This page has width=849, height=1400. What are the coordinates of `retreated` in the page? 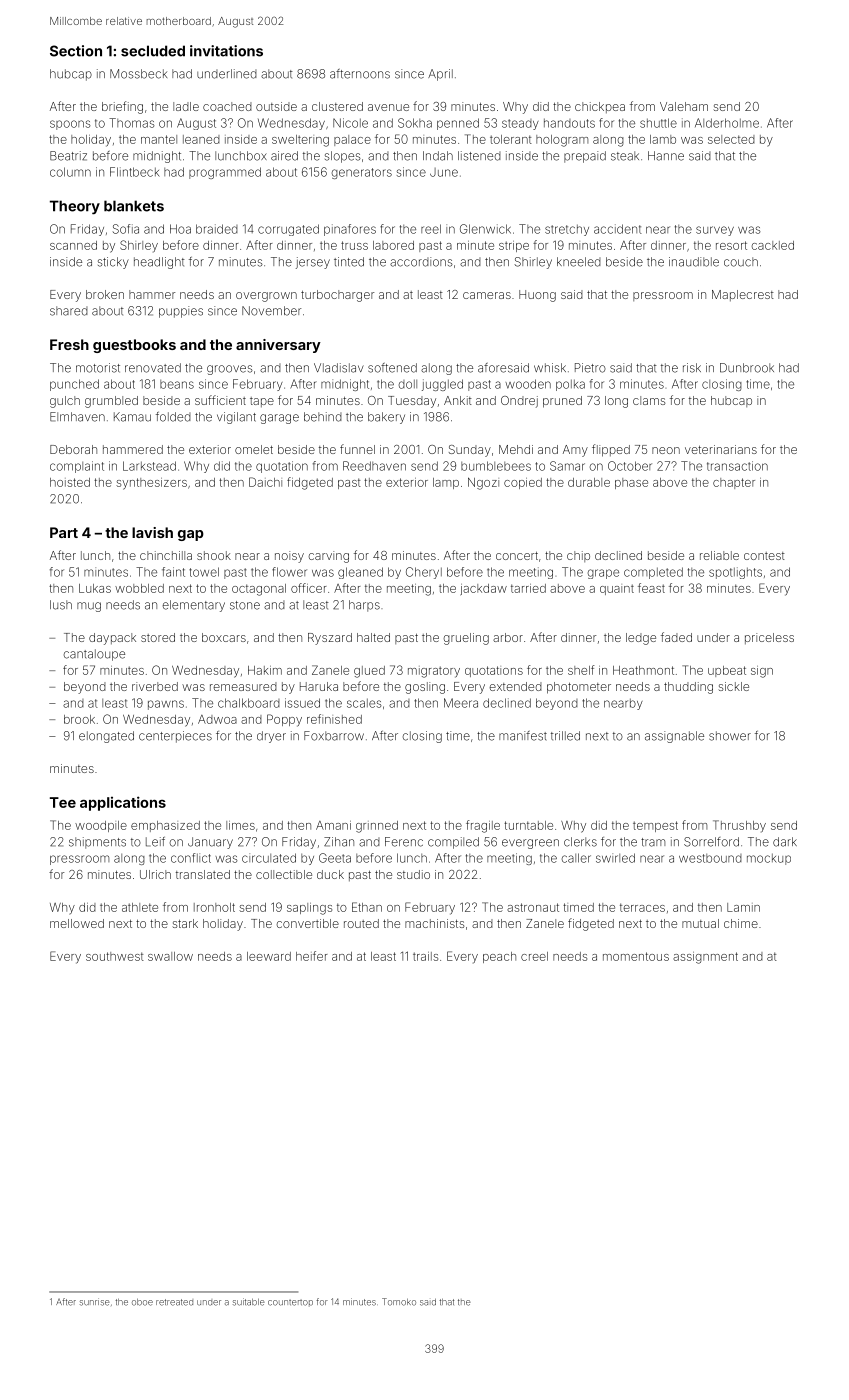 It's located at (174, 1302).
